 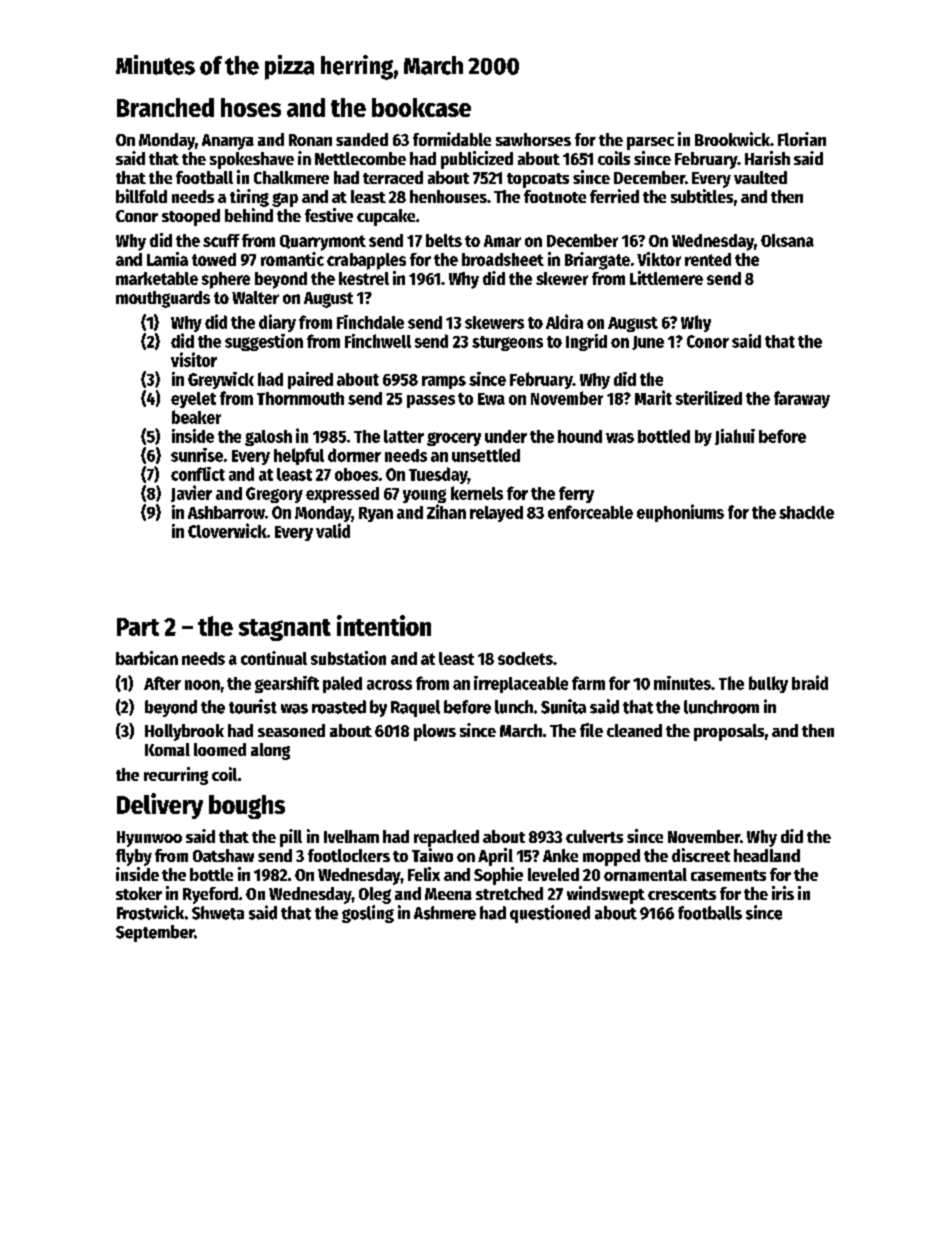 What do you see at coordinates (588, 683) in the screenshot?
I see `farm` at bounding box center [588, 683].
